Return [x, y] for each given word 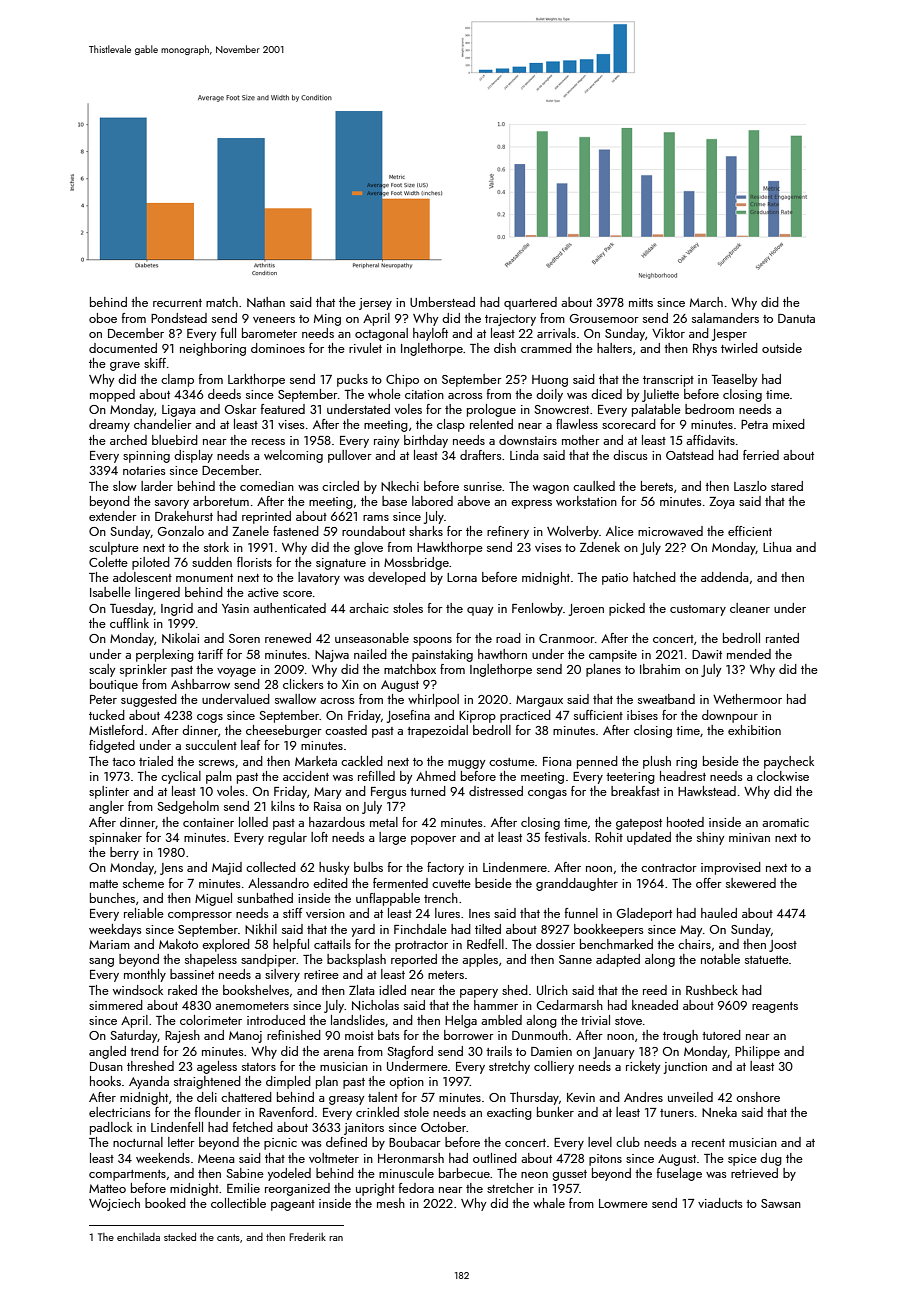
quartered [530, 303]
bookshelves [256, 990]
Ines [479, 913]
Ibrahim [660, 669]
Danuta [796, 318]
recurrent [177, 303]
